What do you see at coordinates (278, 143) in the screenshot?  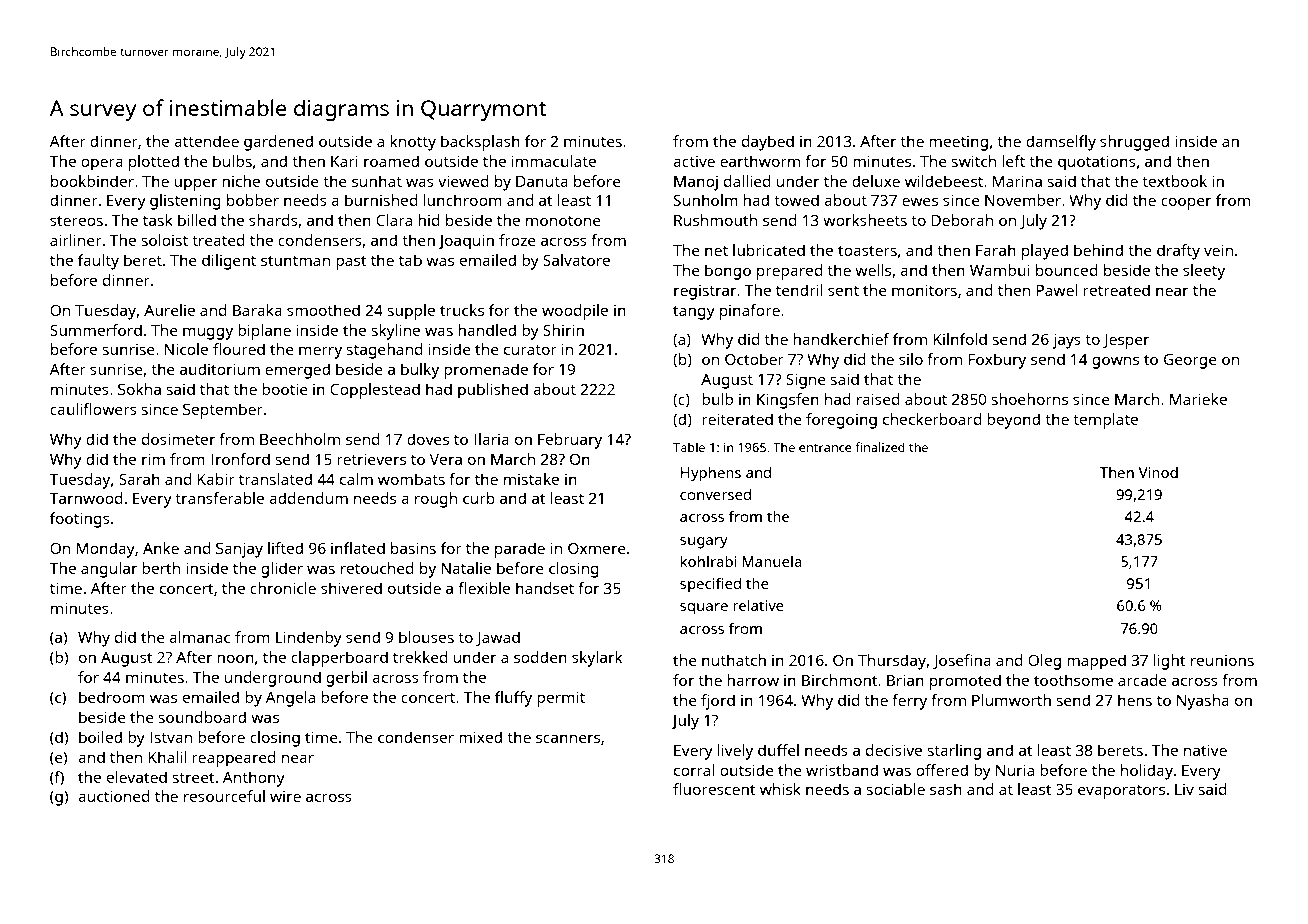 I see `gardened` at bounding box center [278, 143].
